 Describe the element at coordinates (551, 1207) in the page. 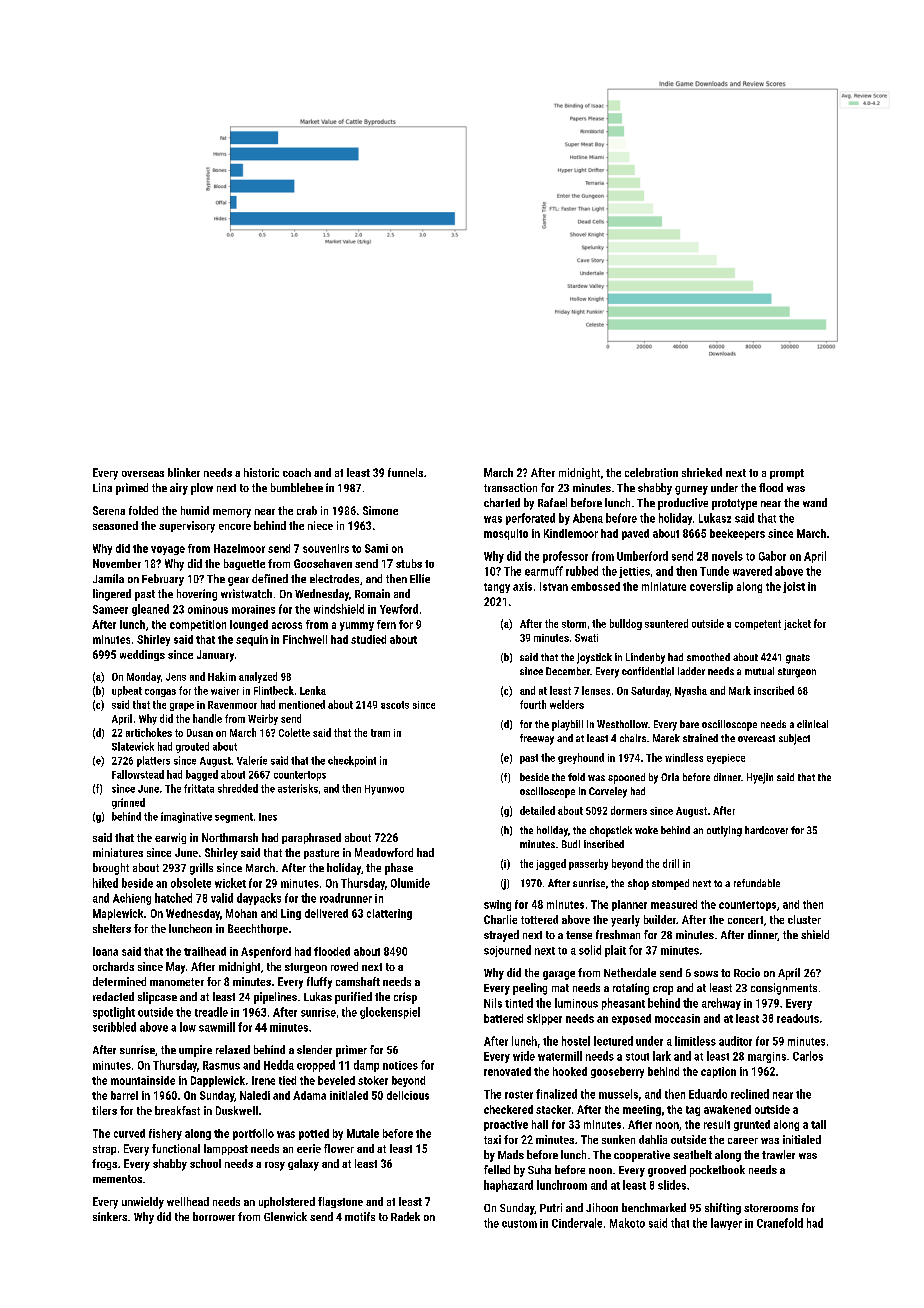

I see `Putri` at that location.
